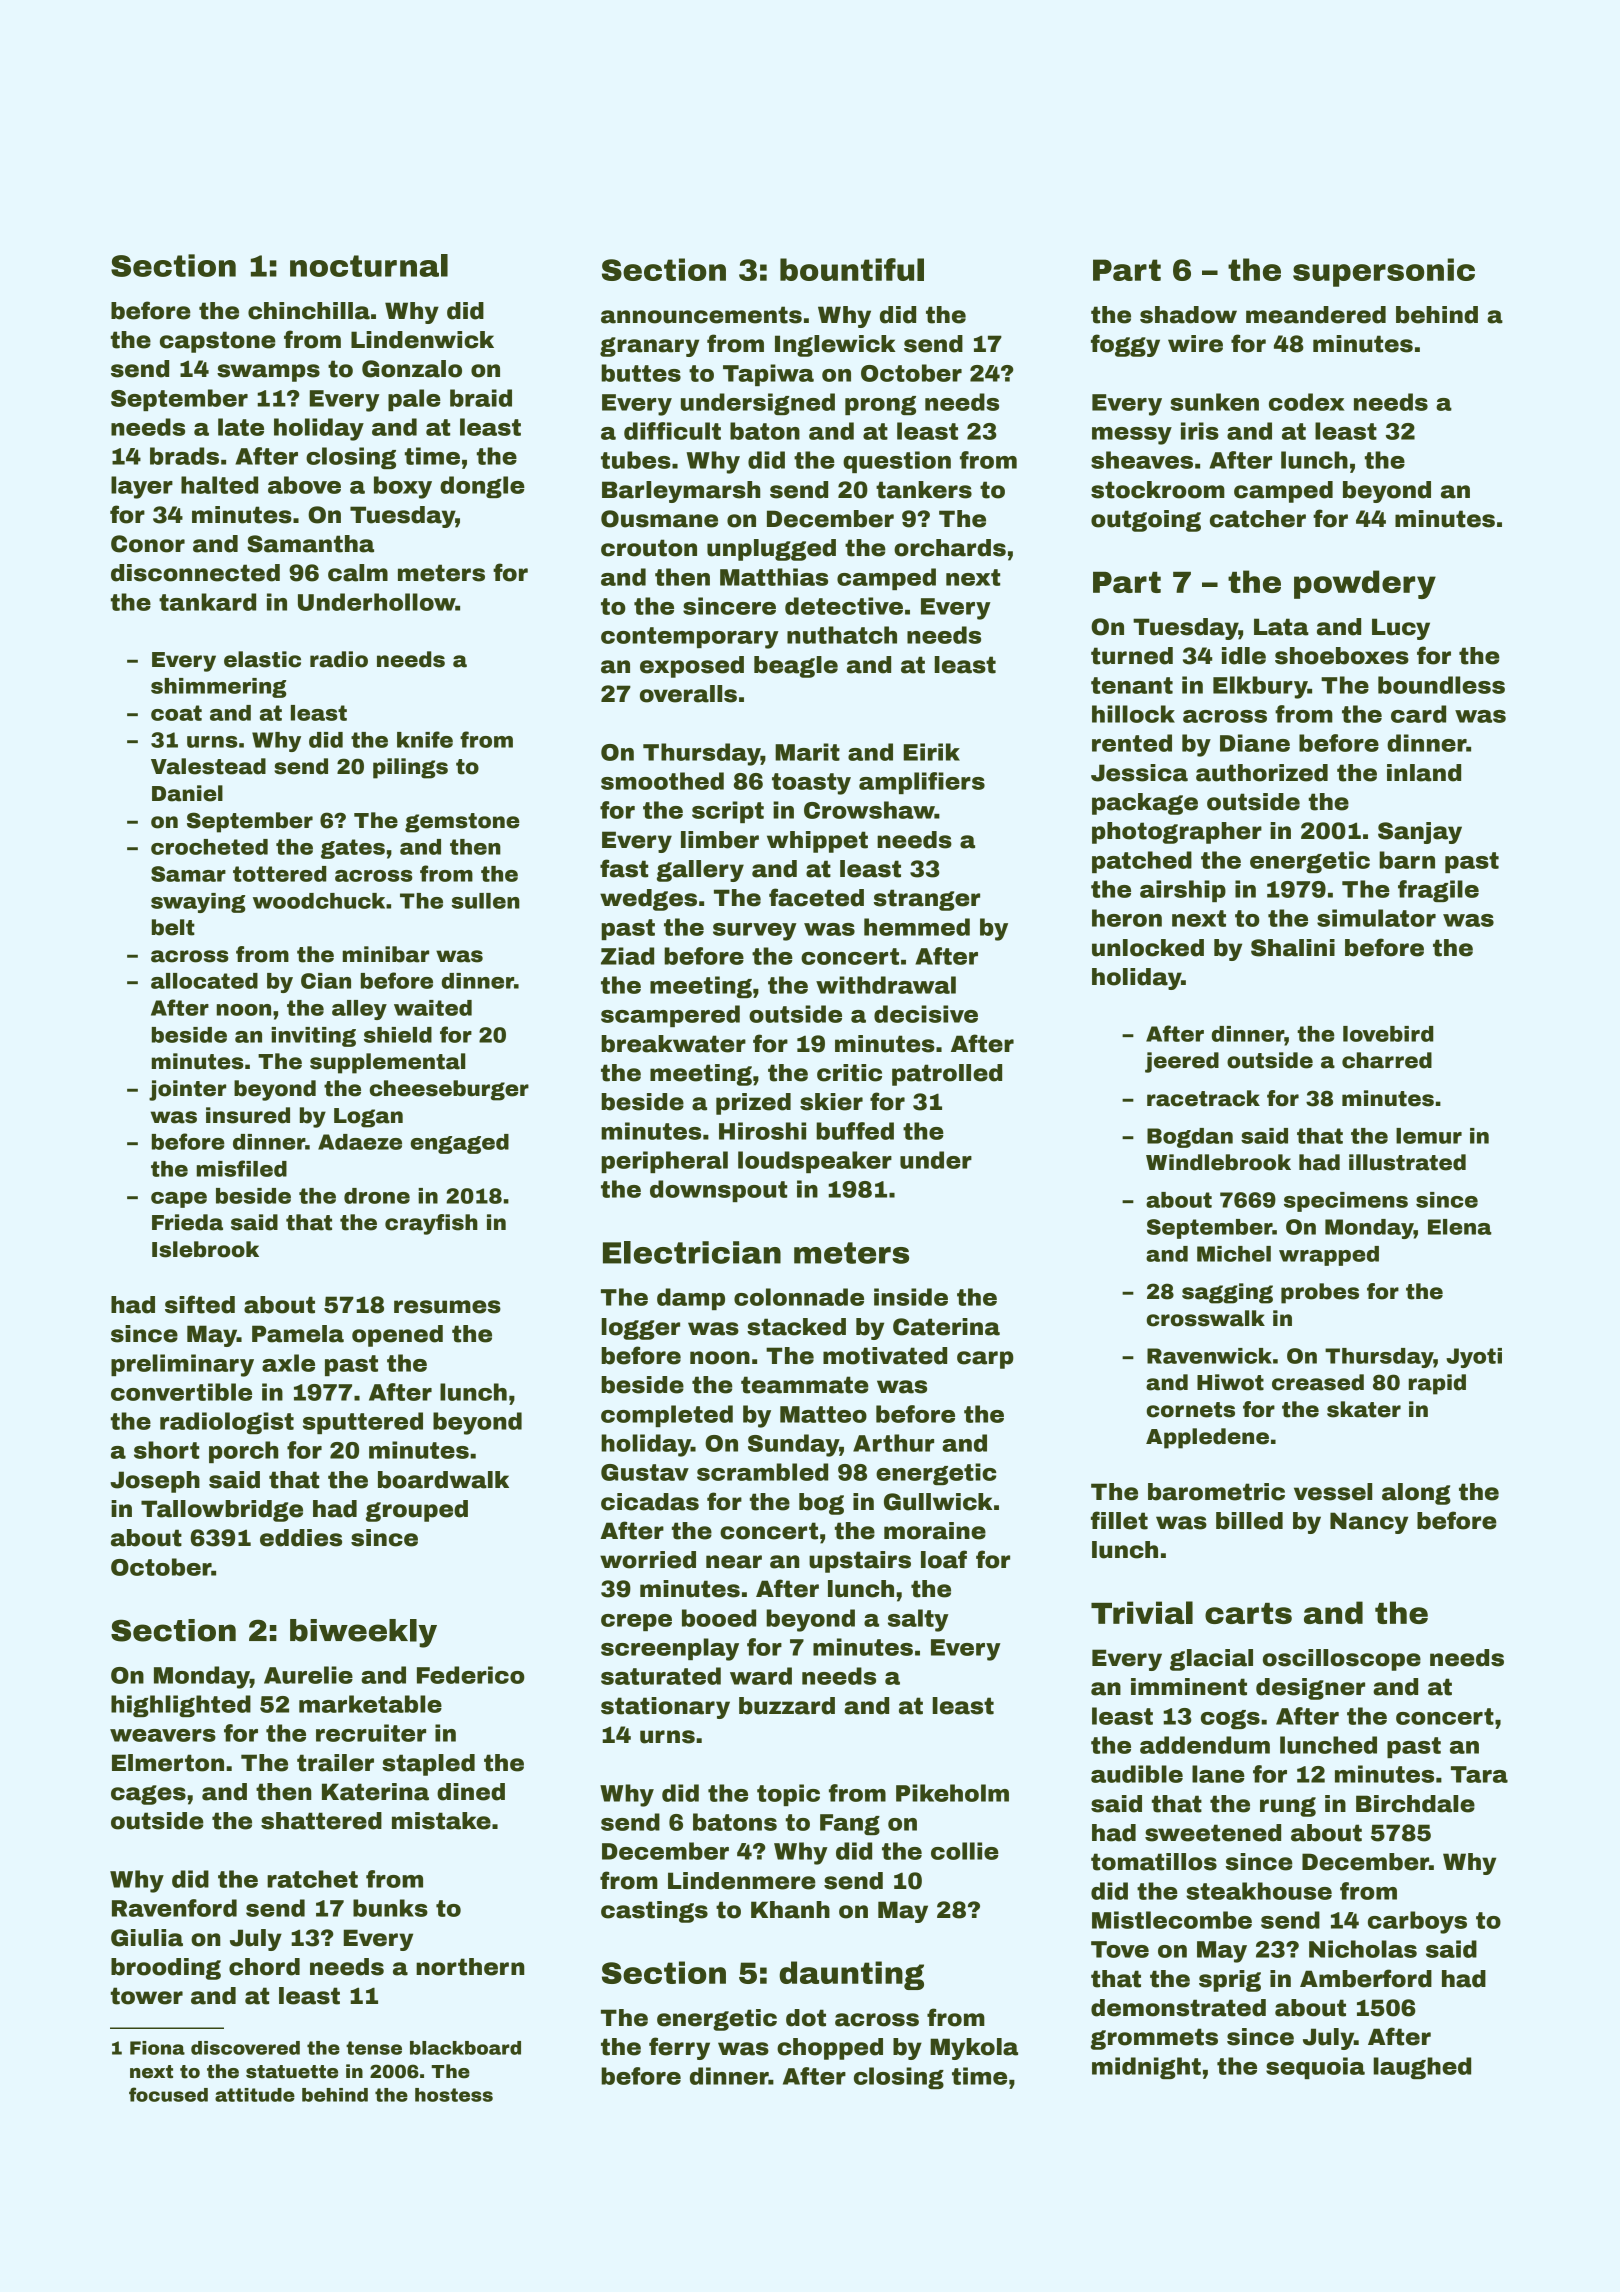 The width and height of the screenshot is (1620, 2292). What do you see at coordinates (1318, 1382) in the screenshot?
I see `creased` at bounding box center [1318, 1382].
